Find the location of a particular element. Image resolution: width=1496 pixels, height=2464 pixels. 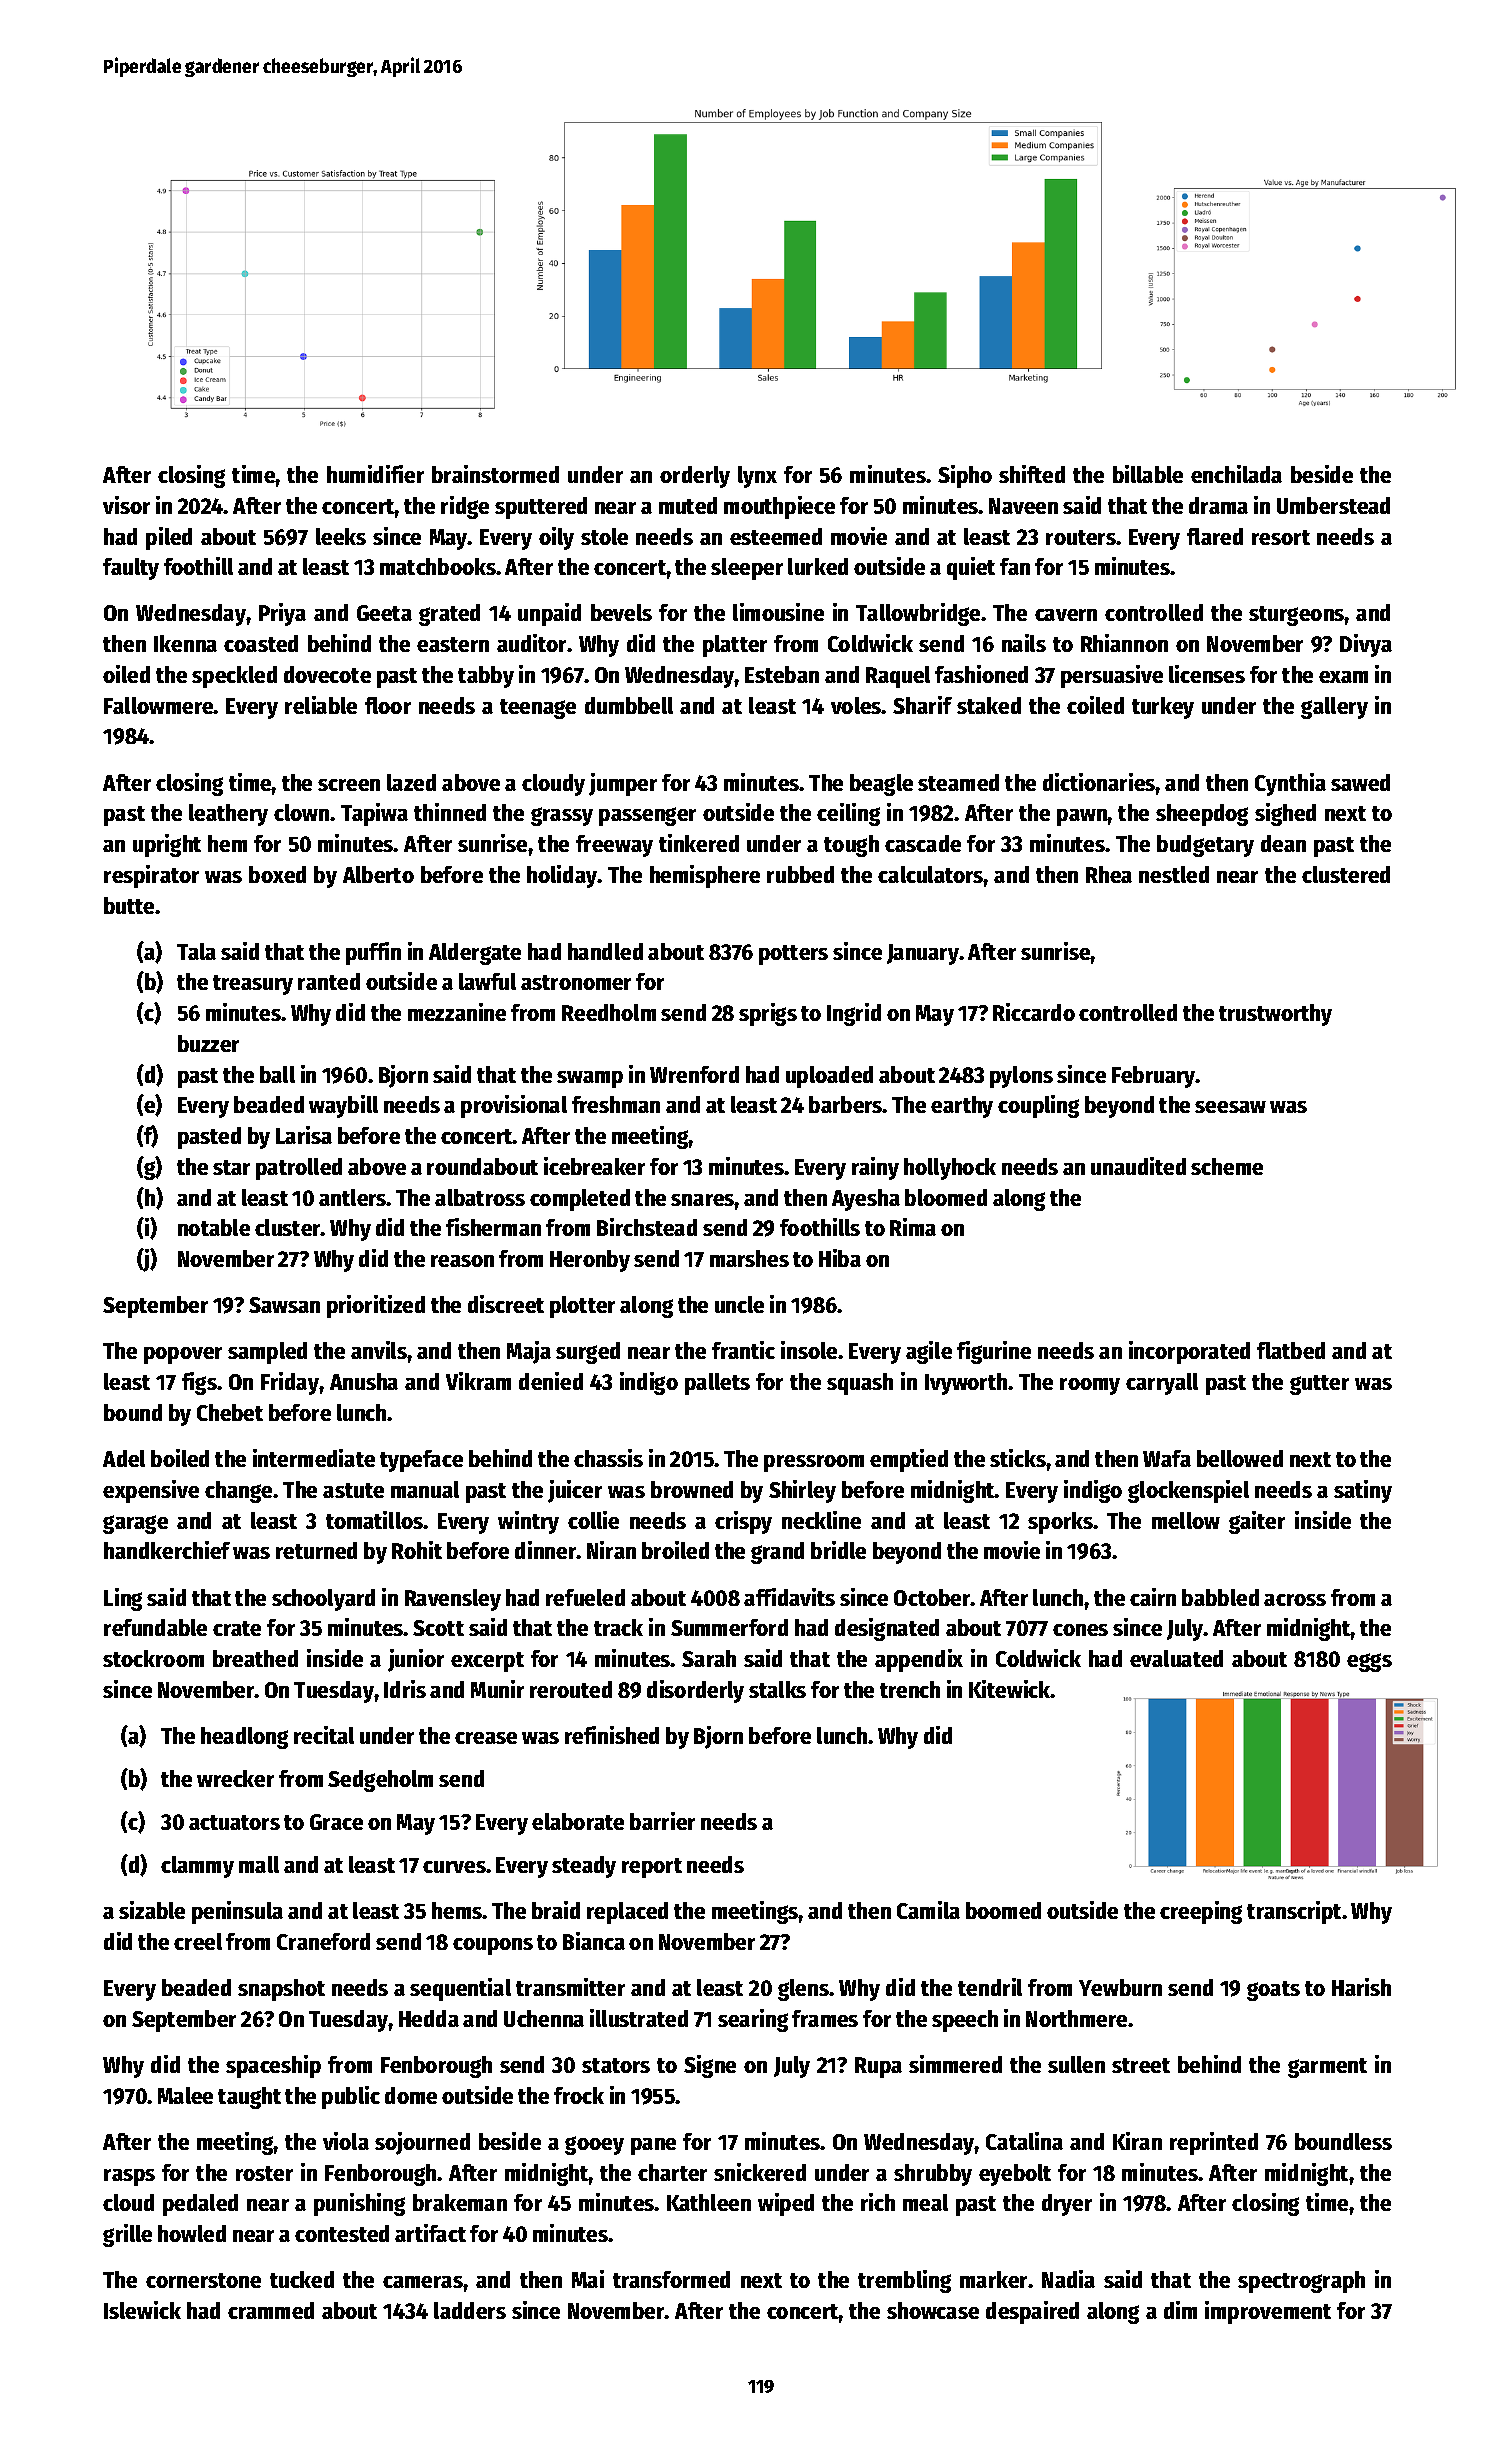

garment is located at coordinates (1327, 2068).
